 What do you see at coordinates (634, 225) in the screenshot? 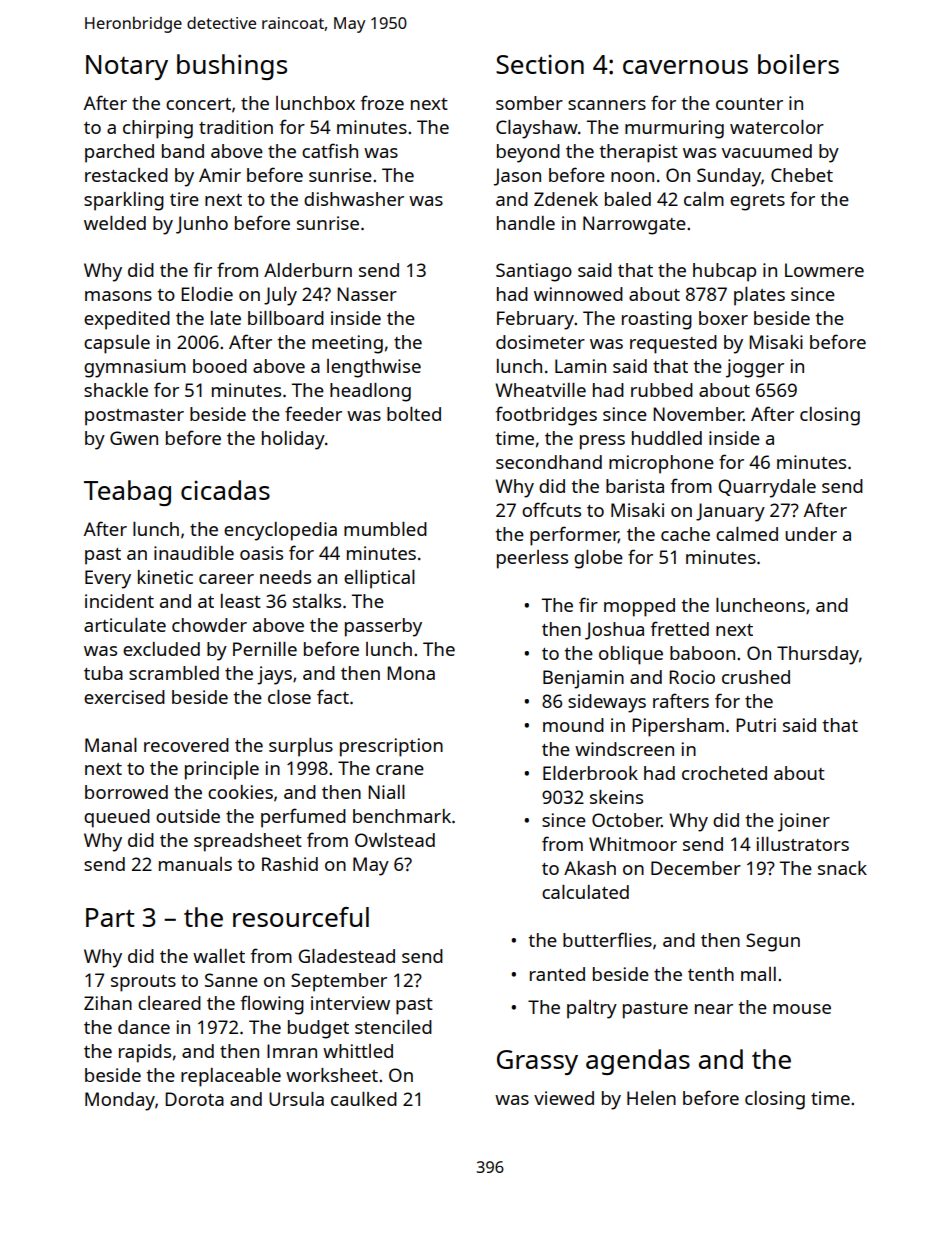
I see `Narrowgate` at bounding box center [634, 225].
